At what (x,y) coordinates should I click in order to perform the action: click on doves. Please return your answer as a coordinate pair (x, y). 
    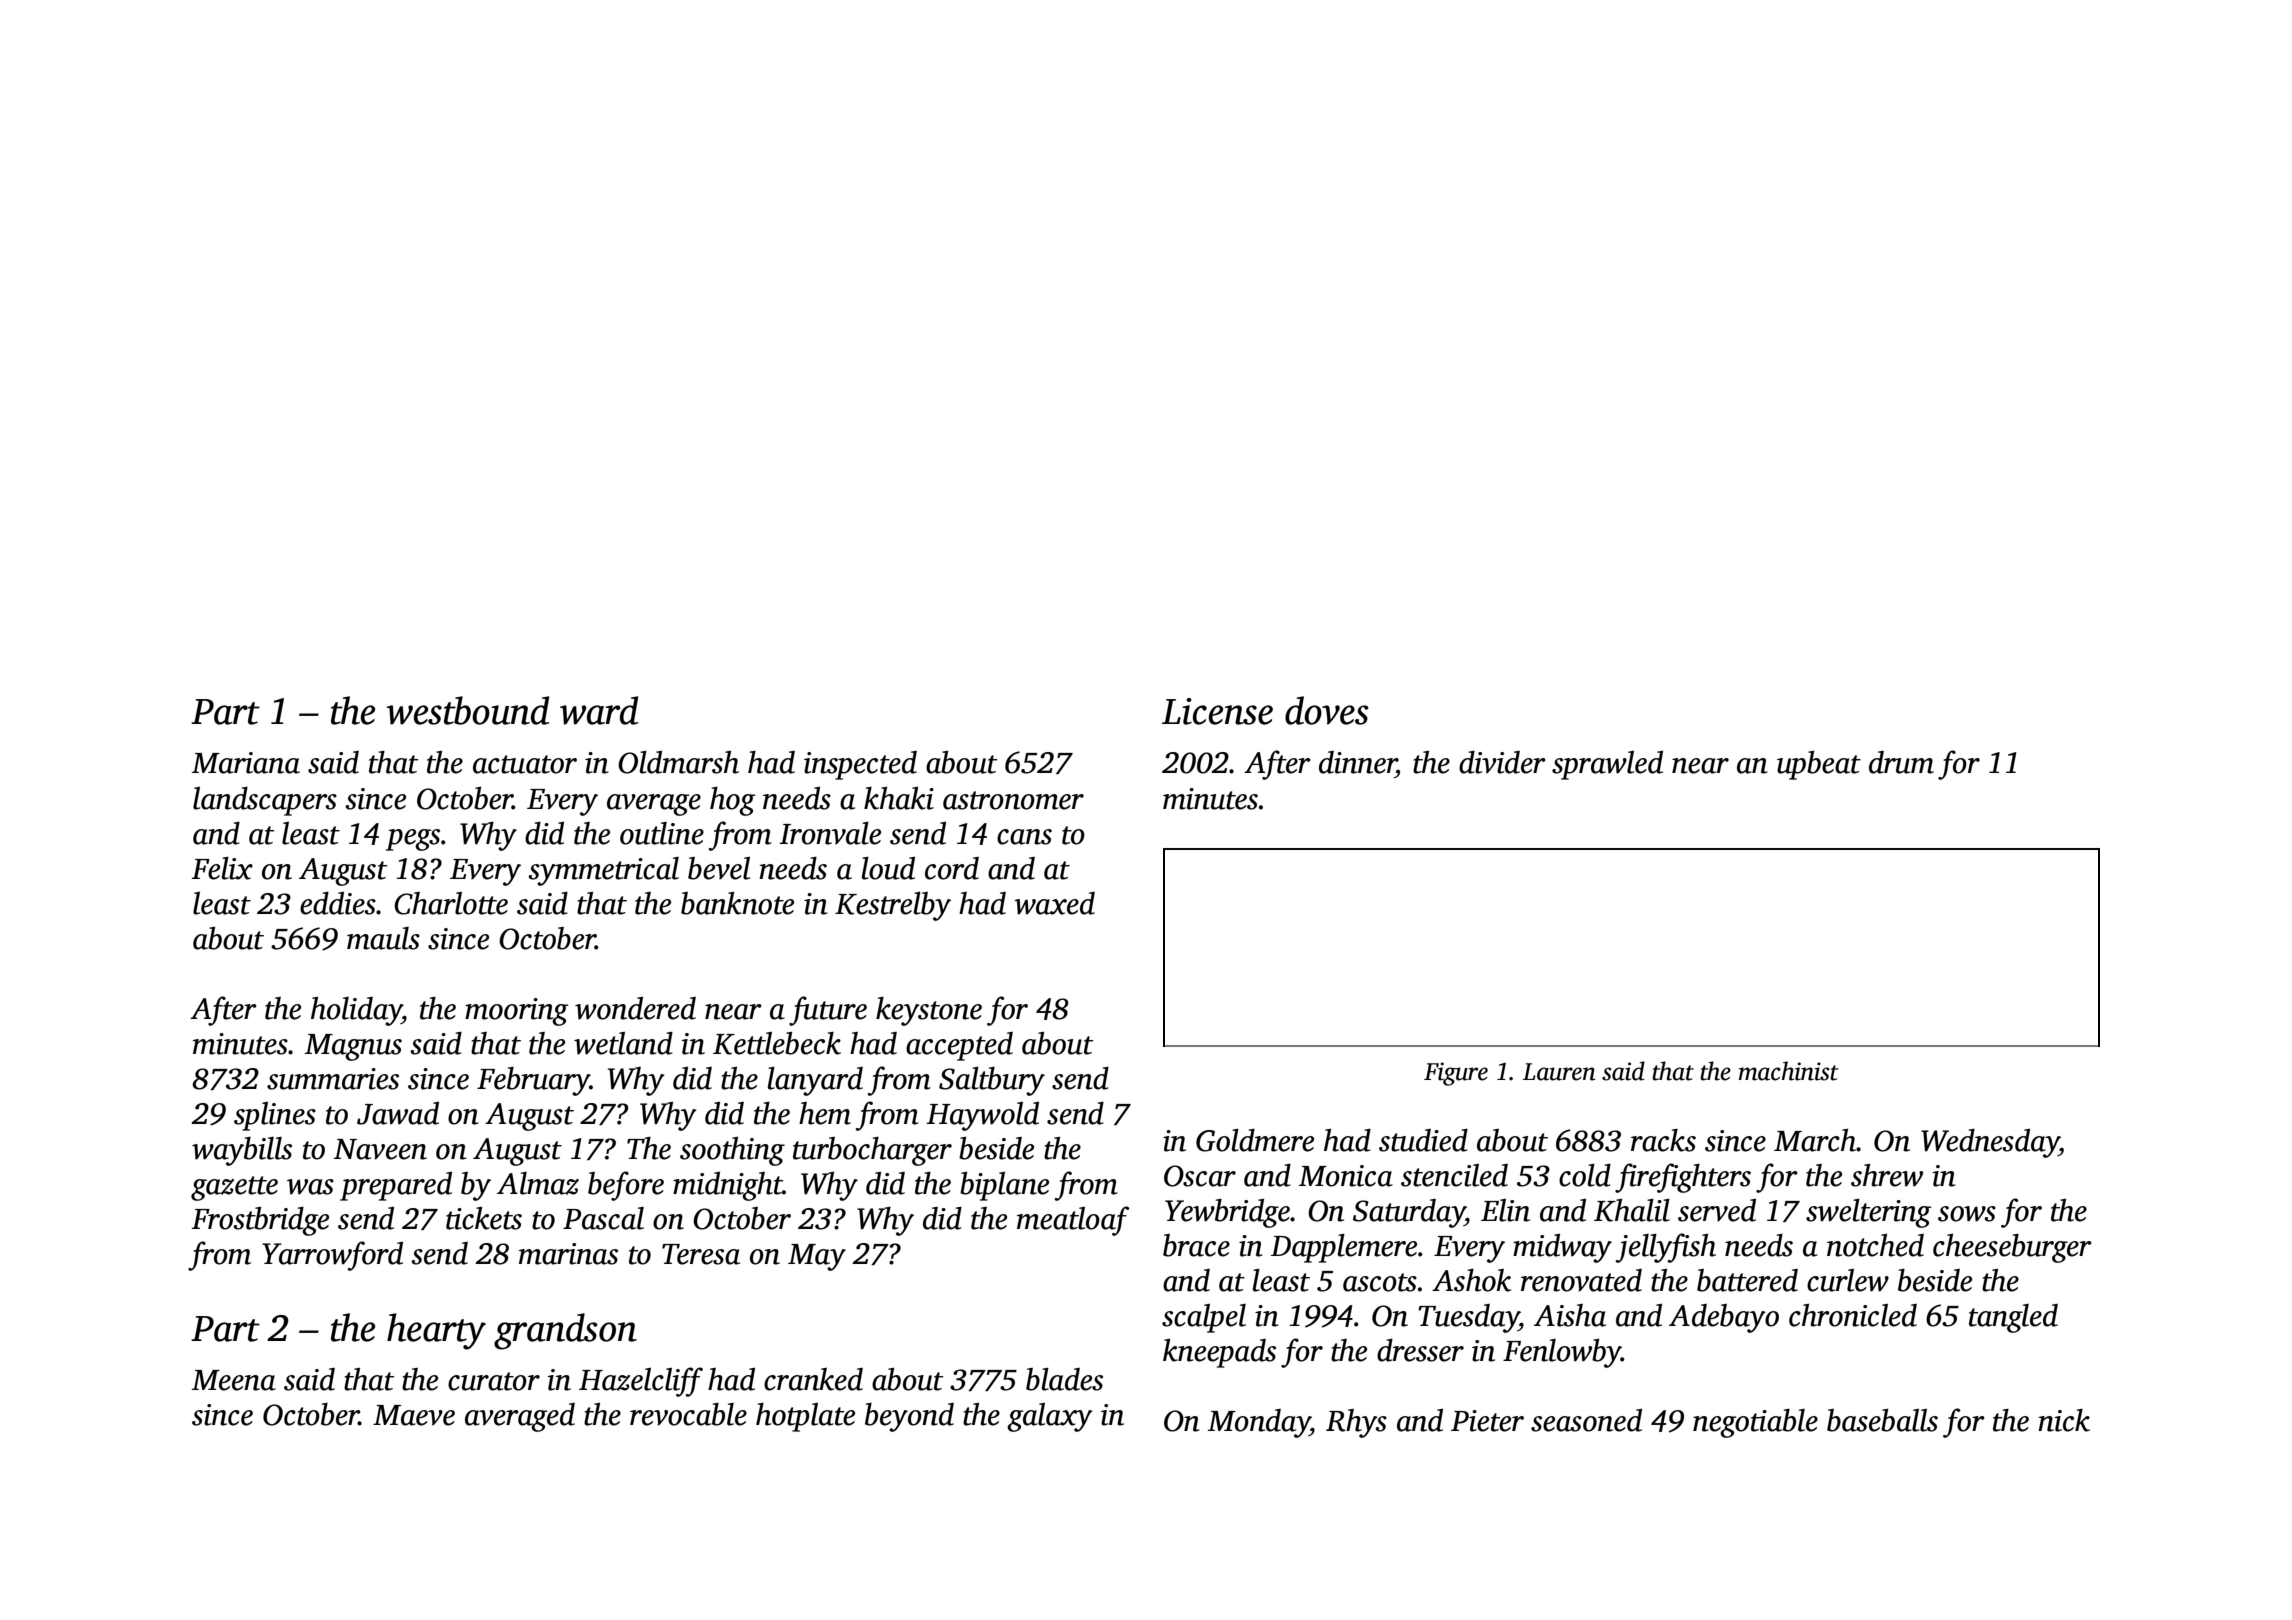
    Looking at the image, I should click on (1327, 710).
